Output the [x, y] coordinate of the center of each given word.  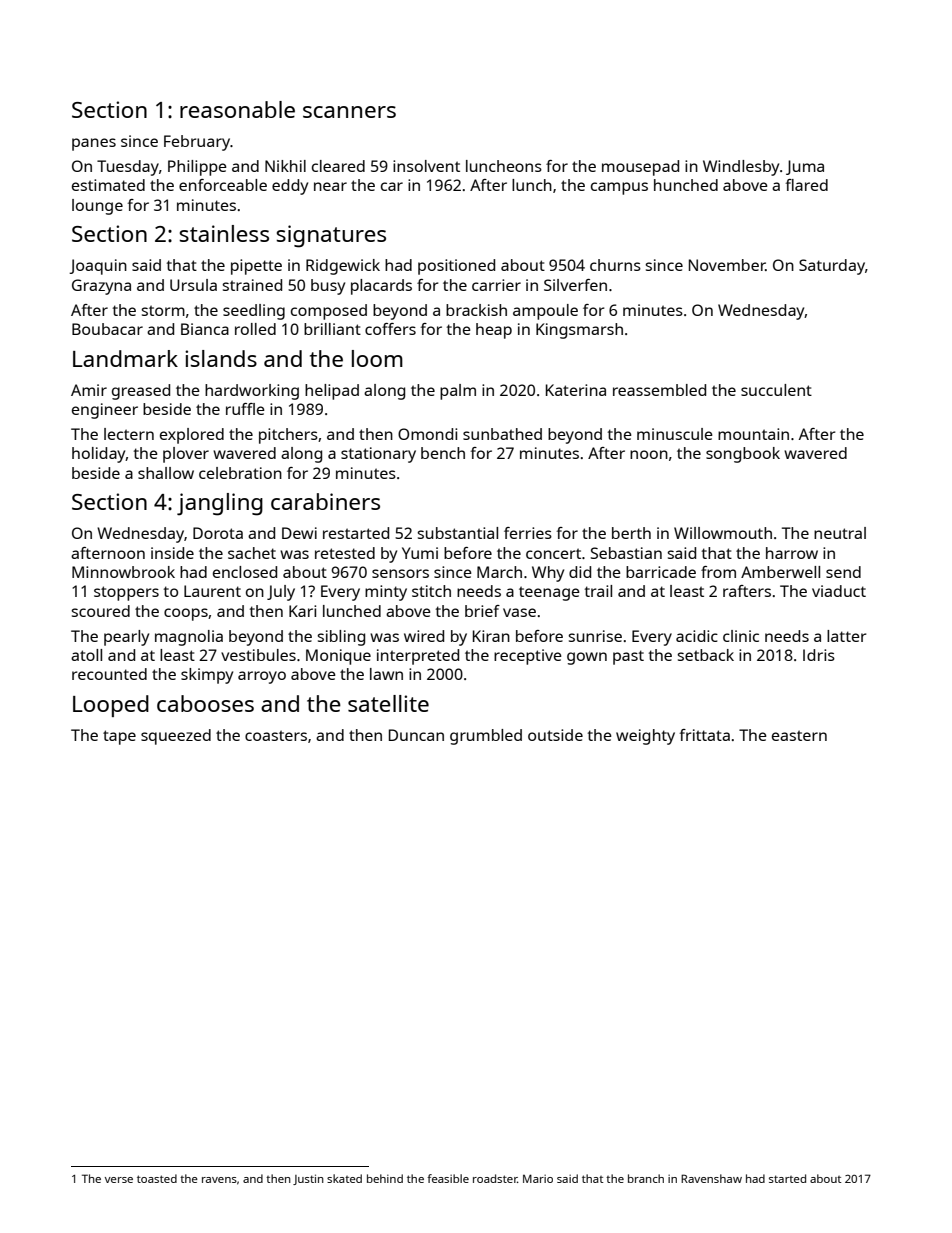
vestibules [258, 655]
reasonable [237, 109]
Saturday [832, 267]
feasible [448, 1178]
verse [119, 1180]
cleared [338, 166]
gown [587, 658]
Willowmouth [723, 533]
